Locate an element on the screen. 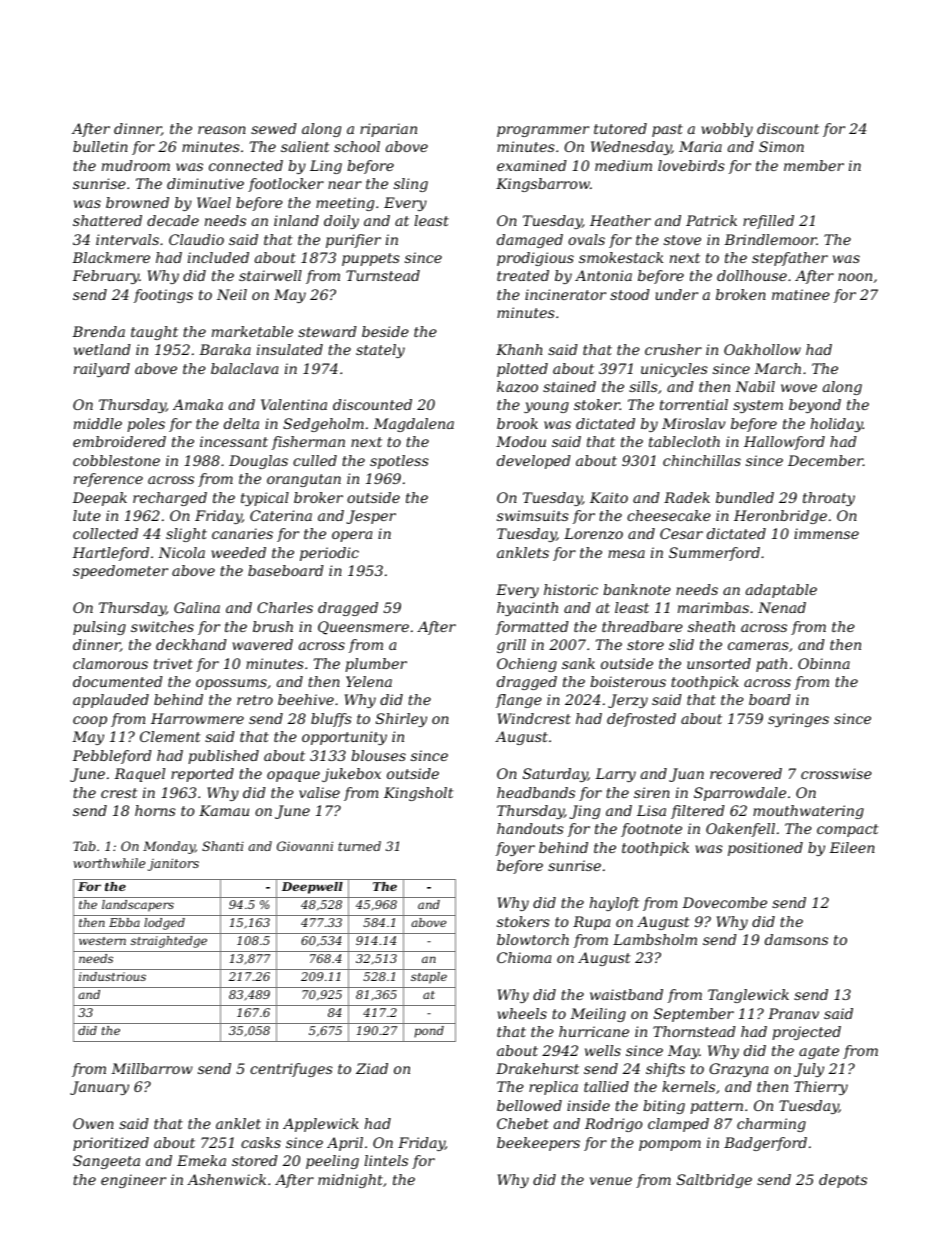 This screenshot has width=952, height=1233. past is located at coordinates (667, 130).
